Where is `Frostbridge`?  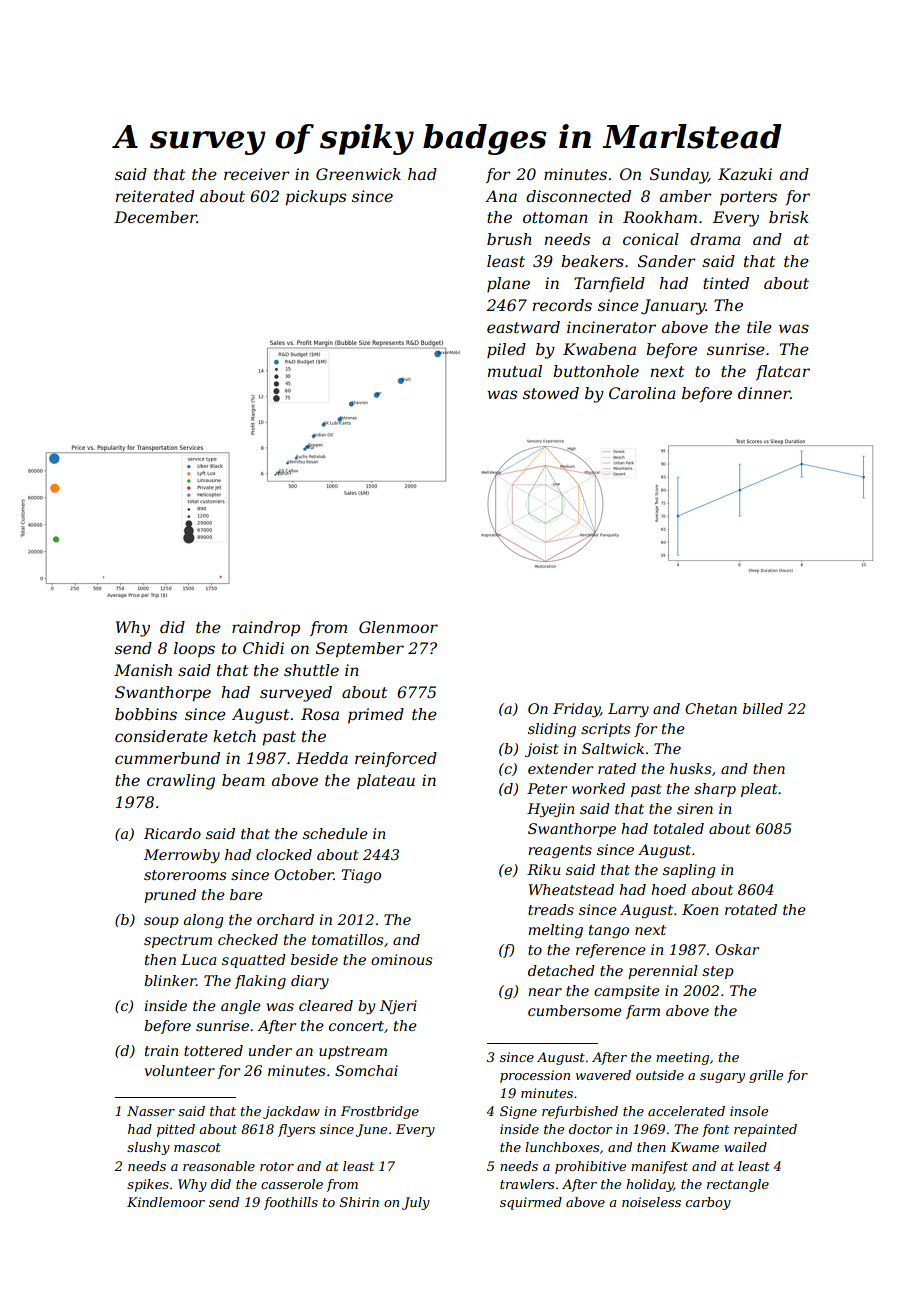 Frostbridge is located at coordinates (380, 1112).
